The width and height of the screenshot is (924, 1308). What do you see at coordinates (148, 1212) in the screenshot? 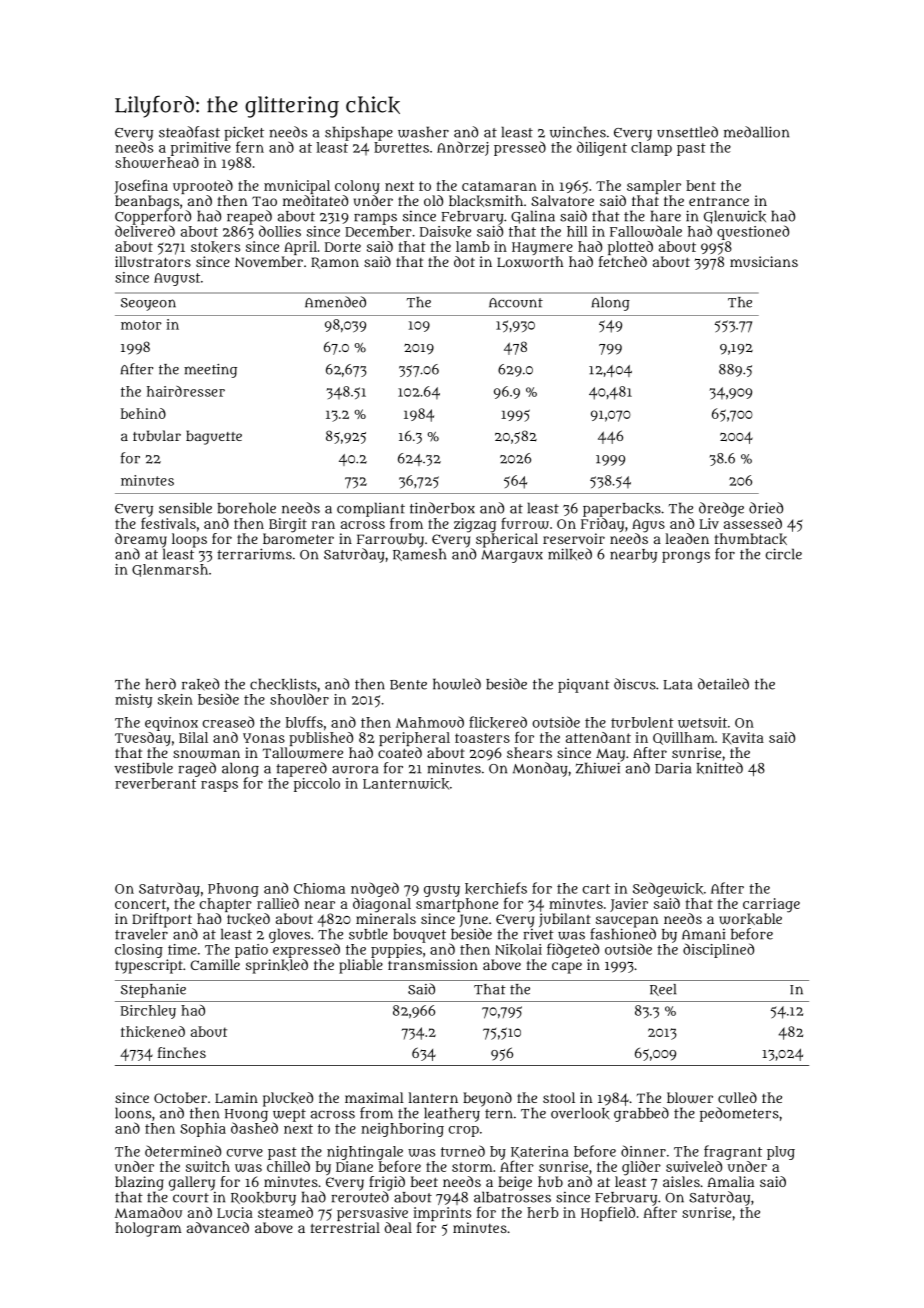
I see `Mamadou` at bounding box center [148, 1212].
